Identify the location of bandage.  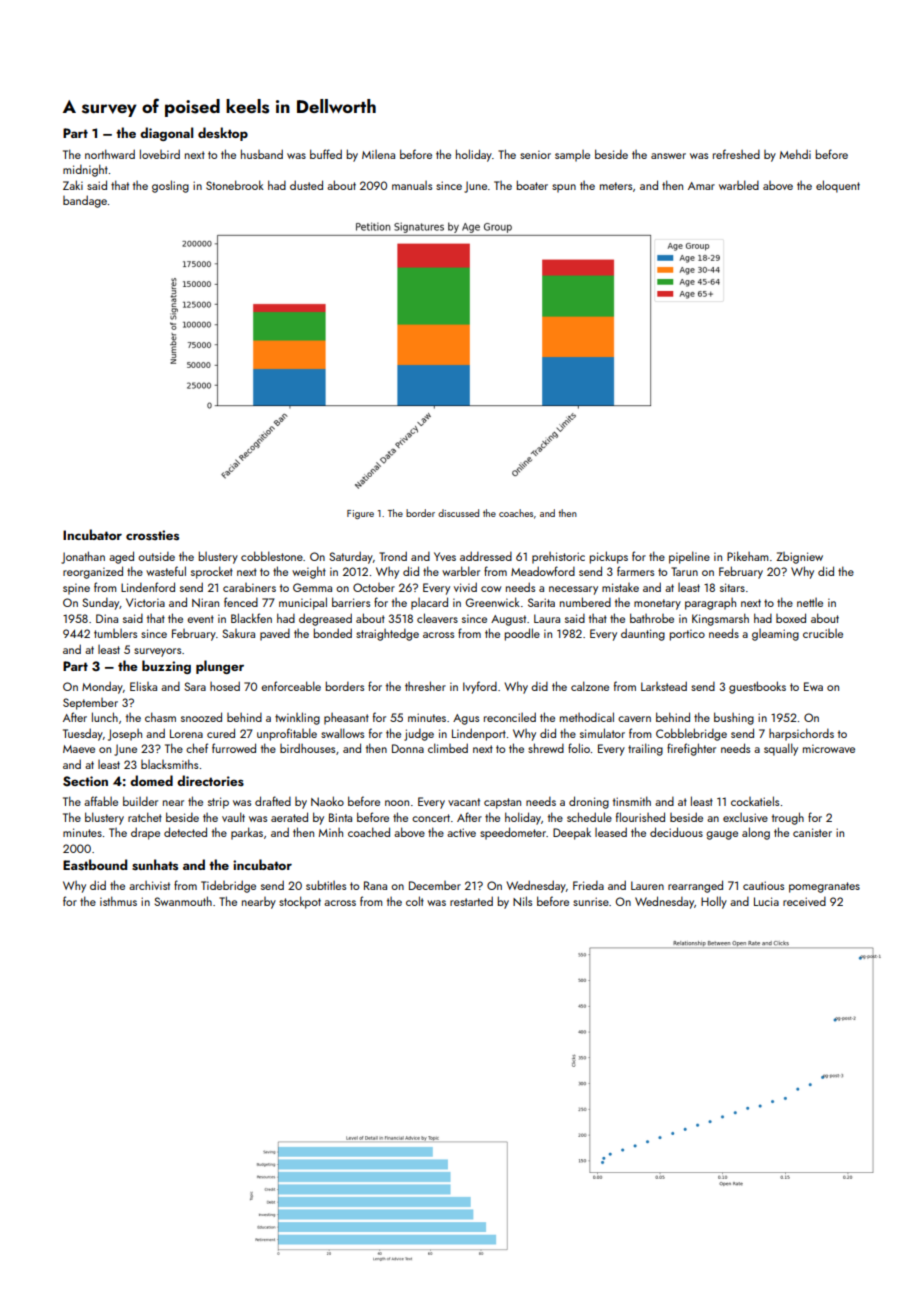
(85, 201).
